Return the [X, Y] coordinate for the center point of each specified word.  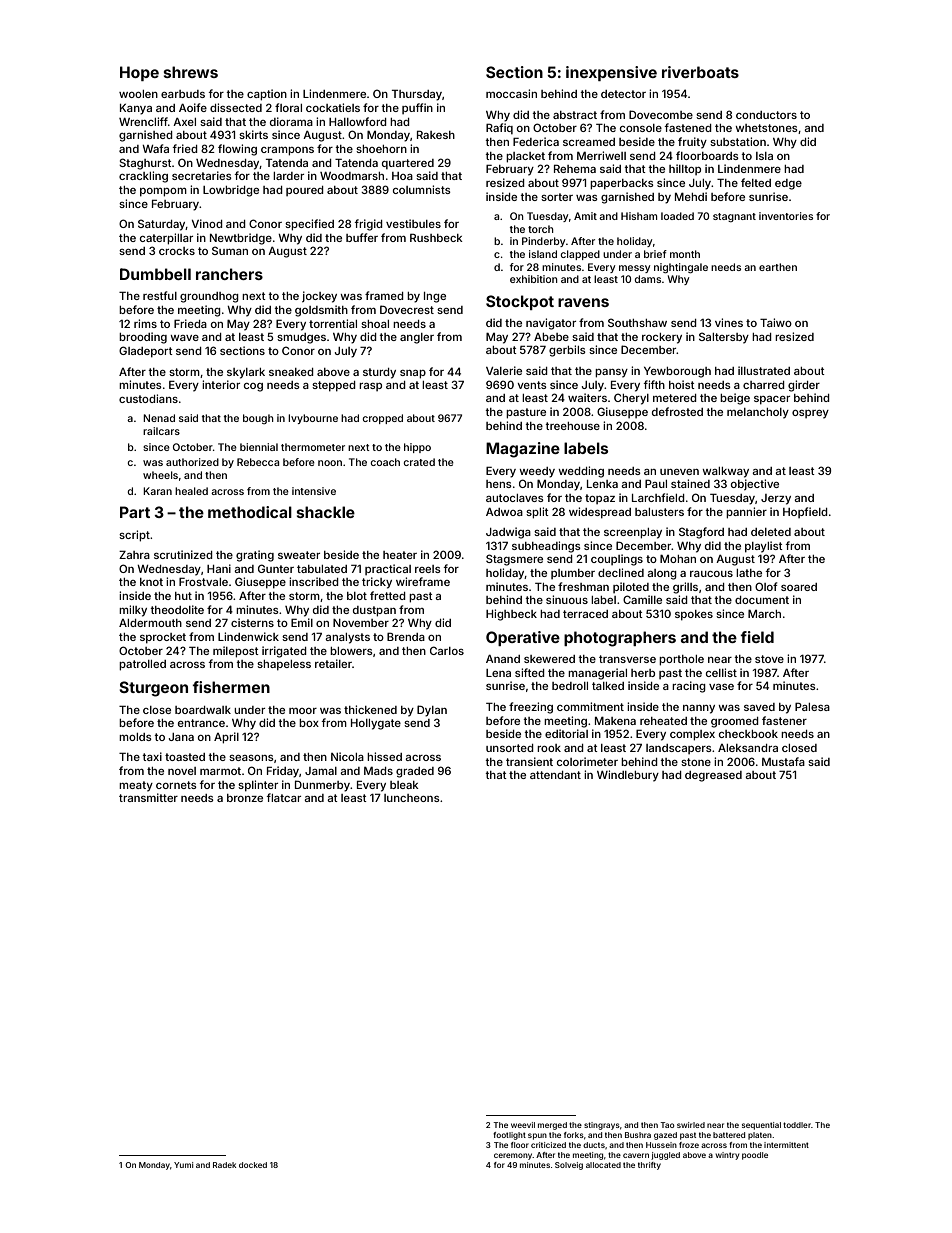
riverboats [700, 72]
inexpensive [611, 73]
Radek [224, 1165]
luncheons [412, 798]
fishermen [231, 687]
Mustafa [783, 761]
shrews [191, 72]
